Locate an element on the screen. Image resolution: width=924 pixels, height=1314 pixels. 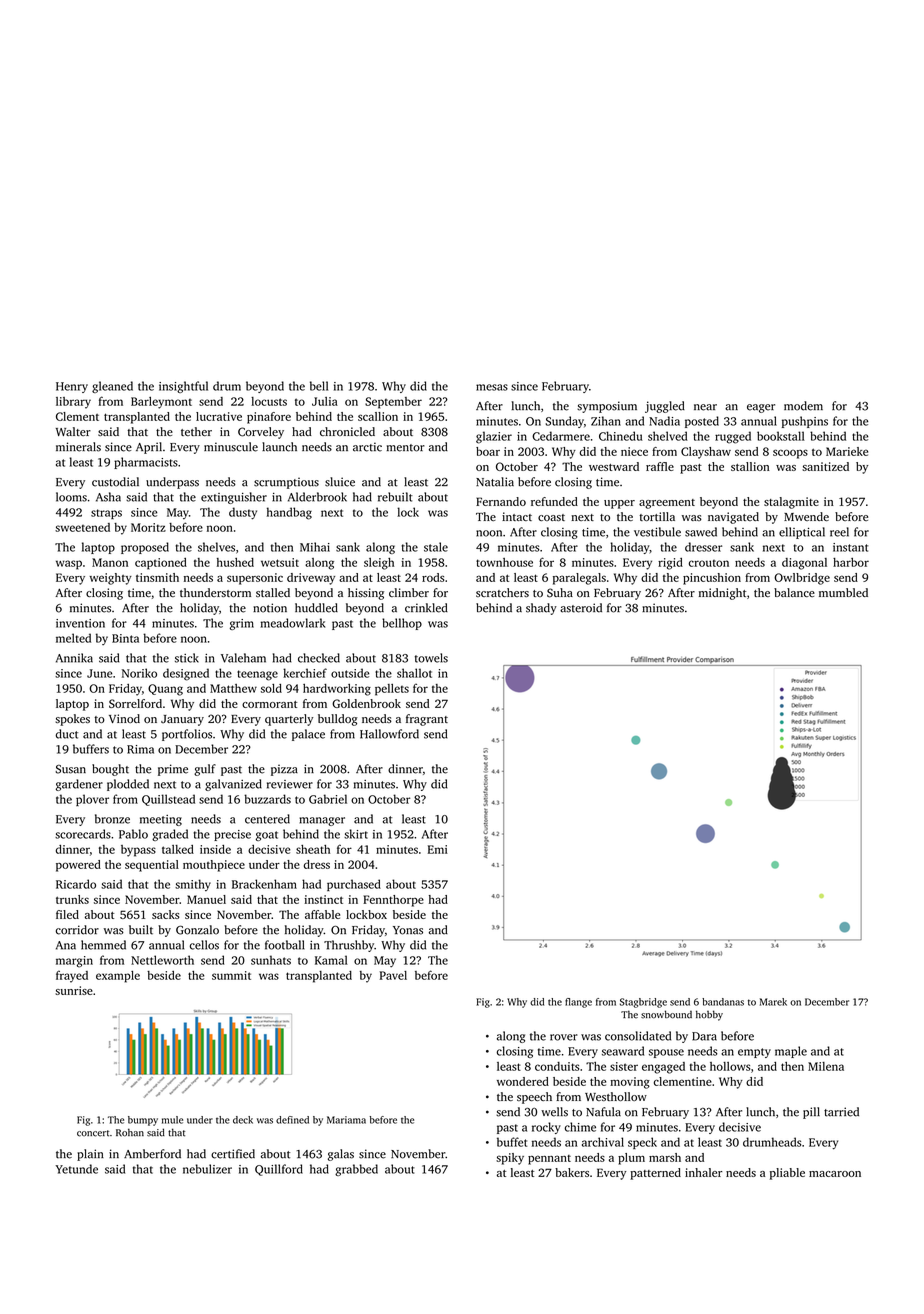
chime is located at coordinates (580, 1127).
